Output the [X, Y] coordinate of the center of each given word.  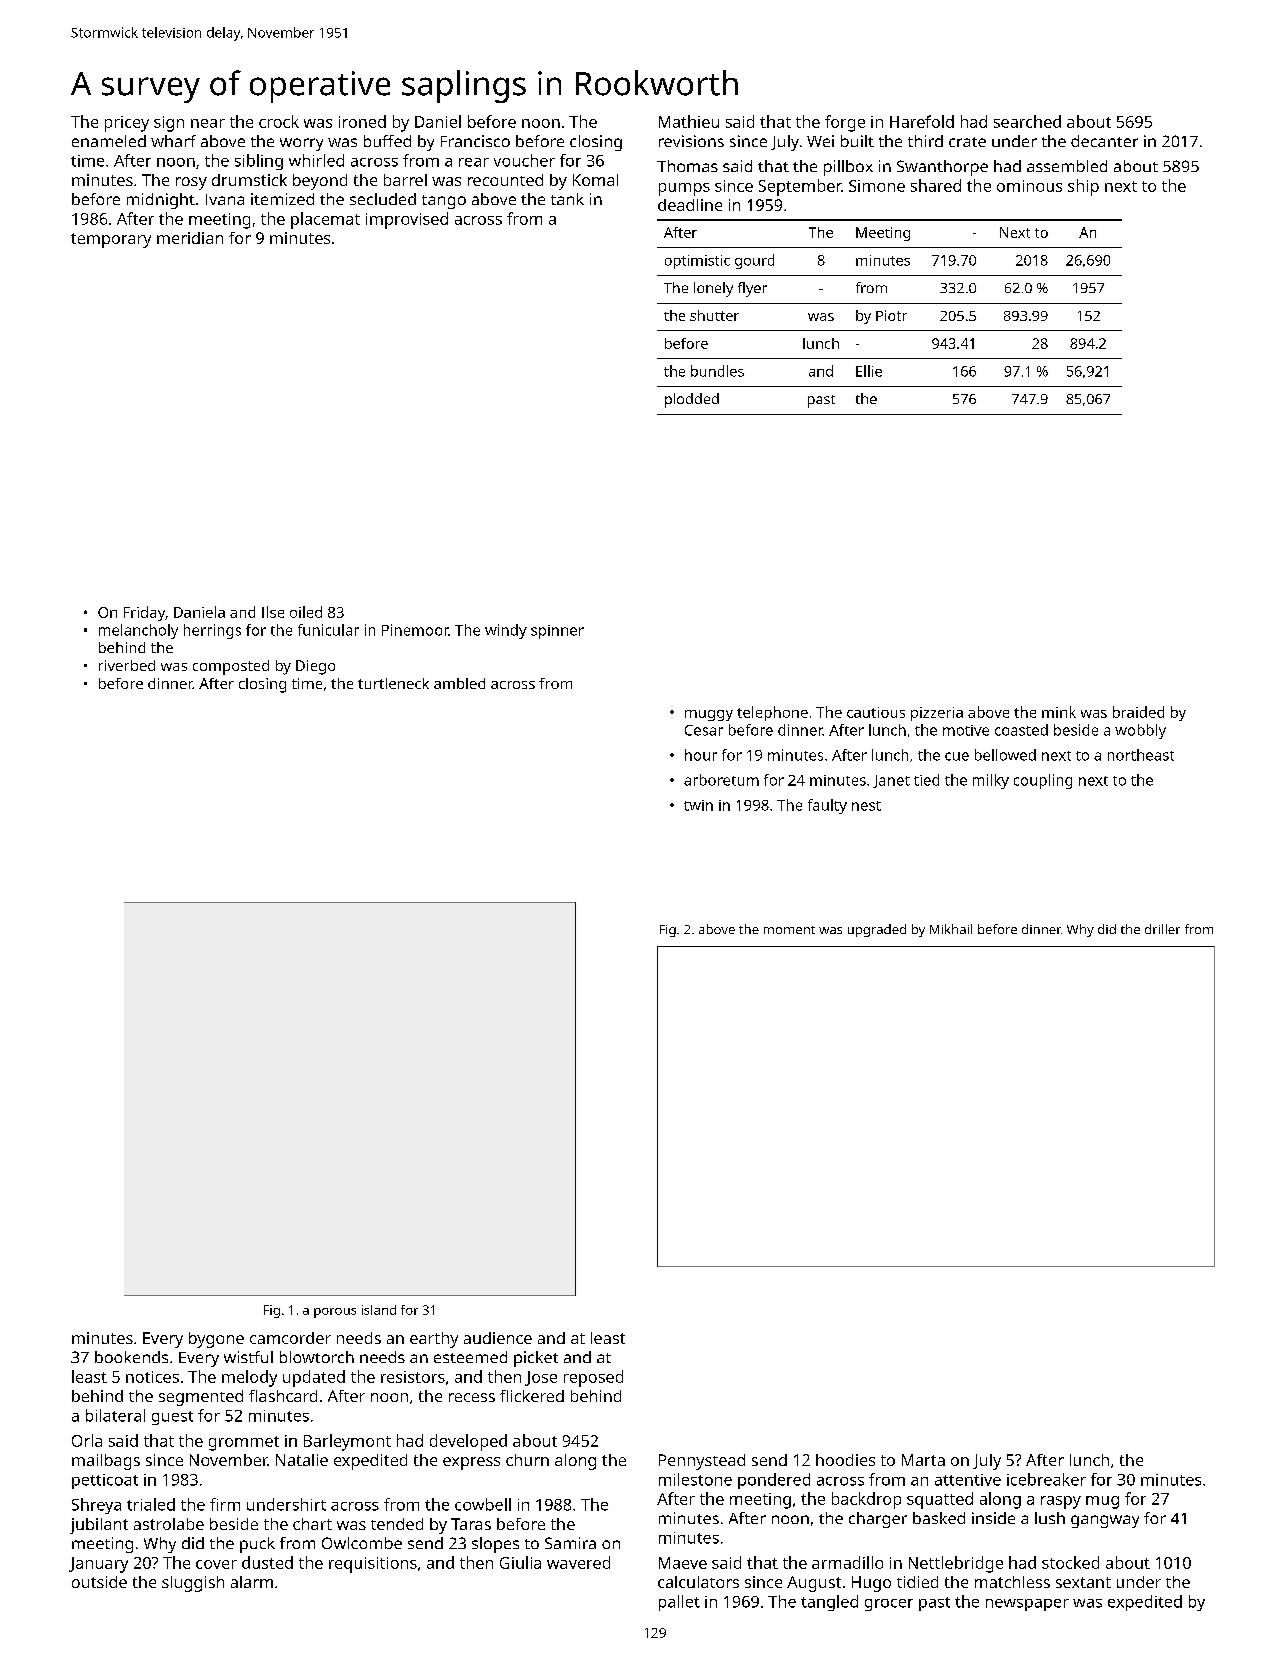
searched [1027, 121]
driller [1162, 929]
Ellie [869, 371]
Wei [820, 141]
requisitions [373, 1565]
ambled [459, 683]
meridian [190, 238]
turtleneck [393, 683]
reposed [593, 1378]
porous [335, 1313]
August [814, 1584]
